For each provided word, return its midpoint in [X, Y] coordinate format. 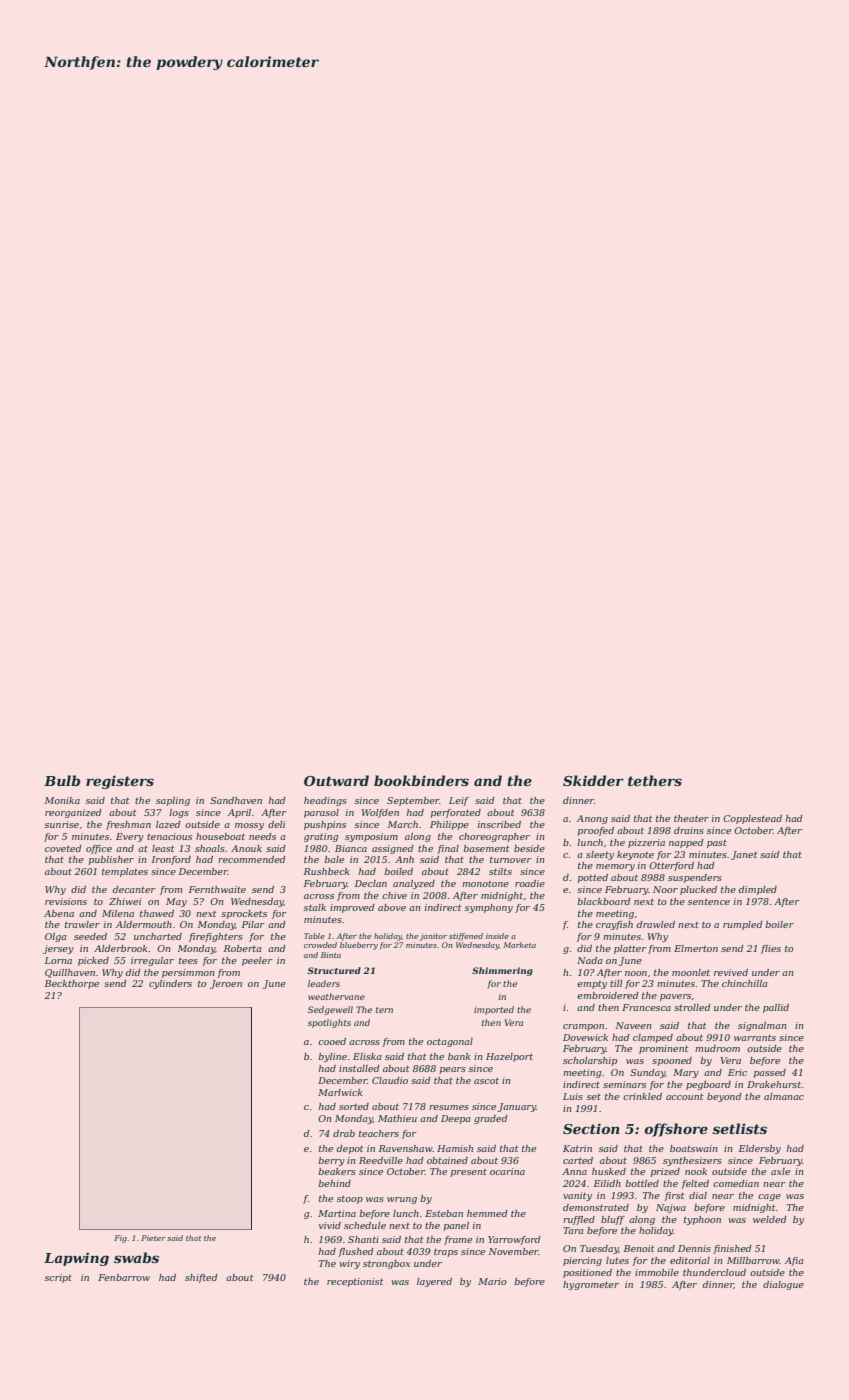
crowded [320, 945]
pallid [776, 1008]
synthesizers [692, 1161]
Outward [336, 780]
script [58, 1278]
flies [771, 949]
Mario [492, 1281]
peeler [257, 961]
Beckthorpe [72, 984]
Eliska [367, 1056]
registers [120, 782]
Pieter [153, 1238]
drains [689, 830]
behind [334, 1183]
